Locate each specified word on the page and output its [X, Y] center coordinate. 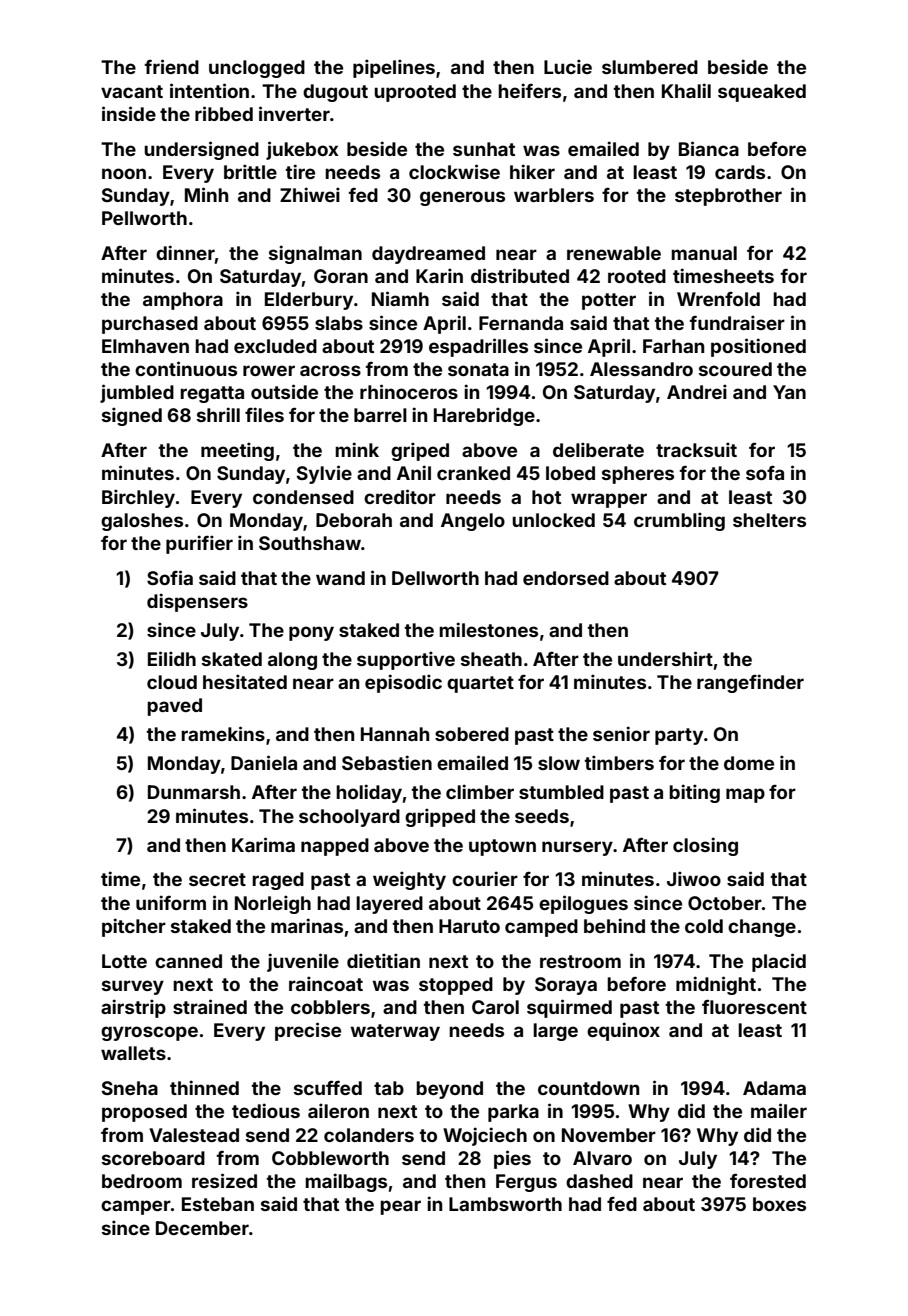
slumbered [650, 67]
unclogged [257, 69]
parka [513, 1113]
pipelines [394, 68]
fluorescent [754, 1006]
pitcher [134, 927]
